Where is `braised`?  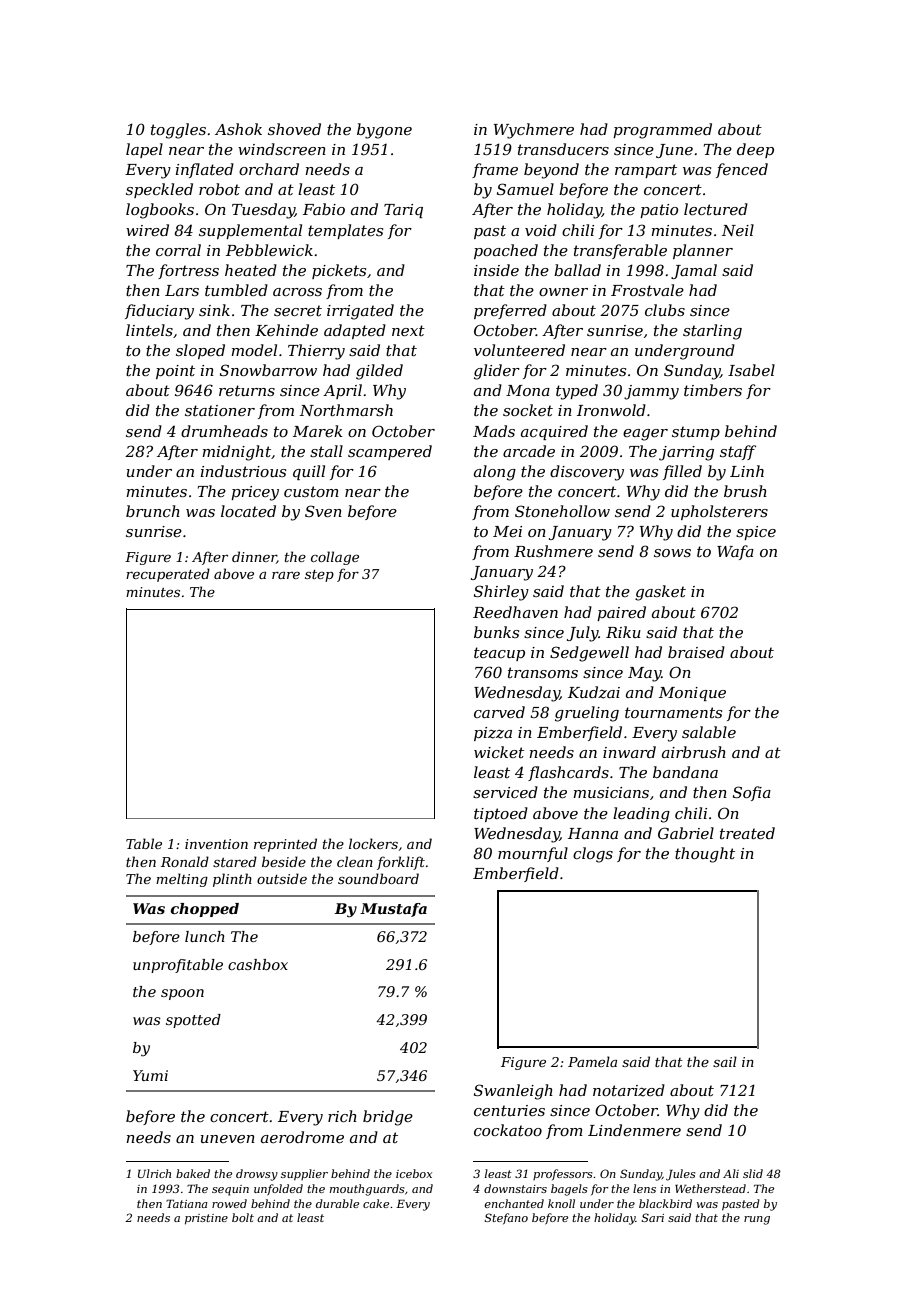 braised is located at coordinates (696, 652).
